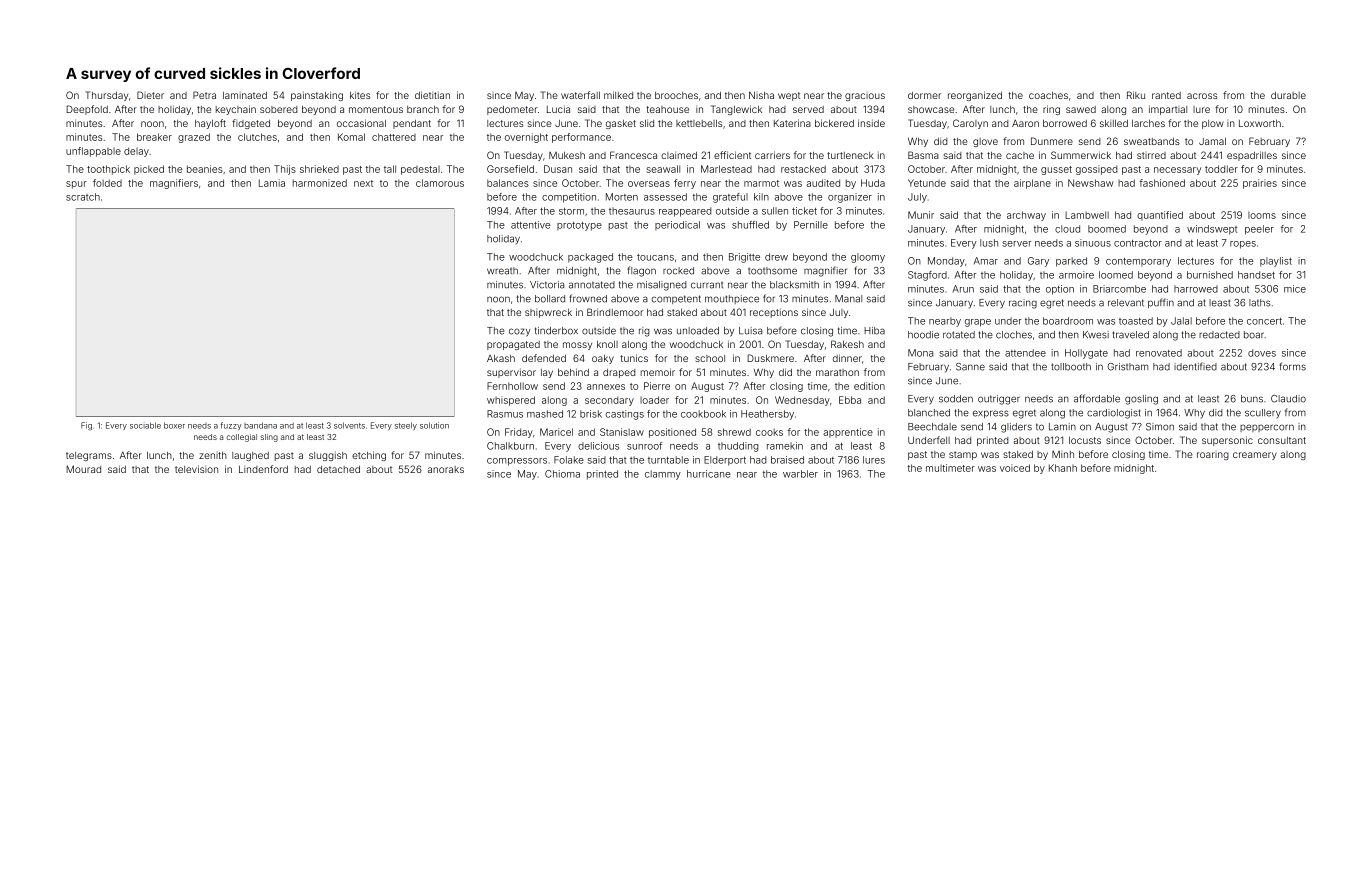 The height and width of the screenshot is (887, 1372). What do you see at coordinates (1255, 456) in the screenshot?
I see `creamery` at bounding box center [1255, 456].
